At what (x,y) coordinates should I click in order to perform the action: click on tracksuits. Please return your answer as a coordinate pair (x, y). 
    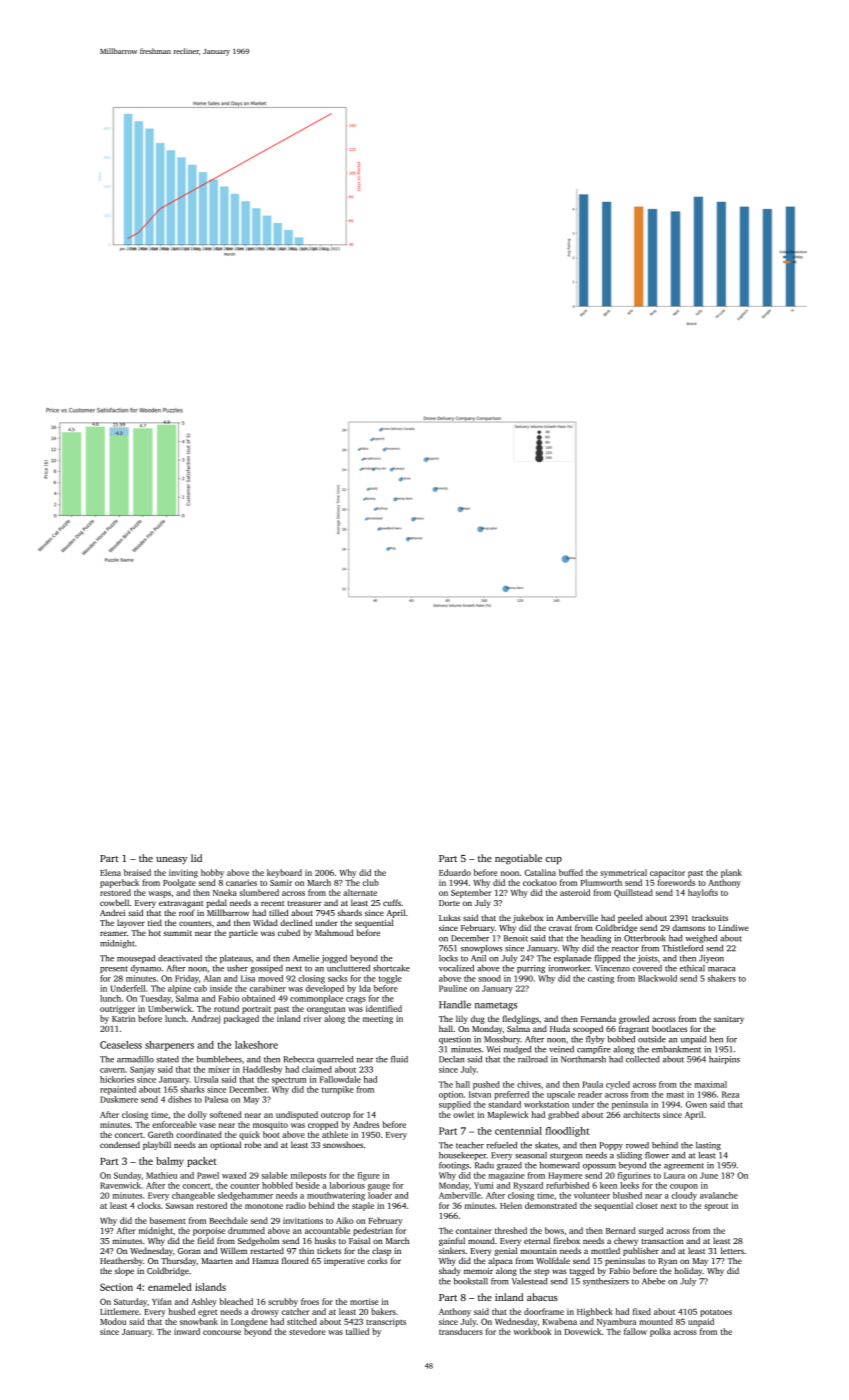
    Looking at the image, I should click on (710, 917).
